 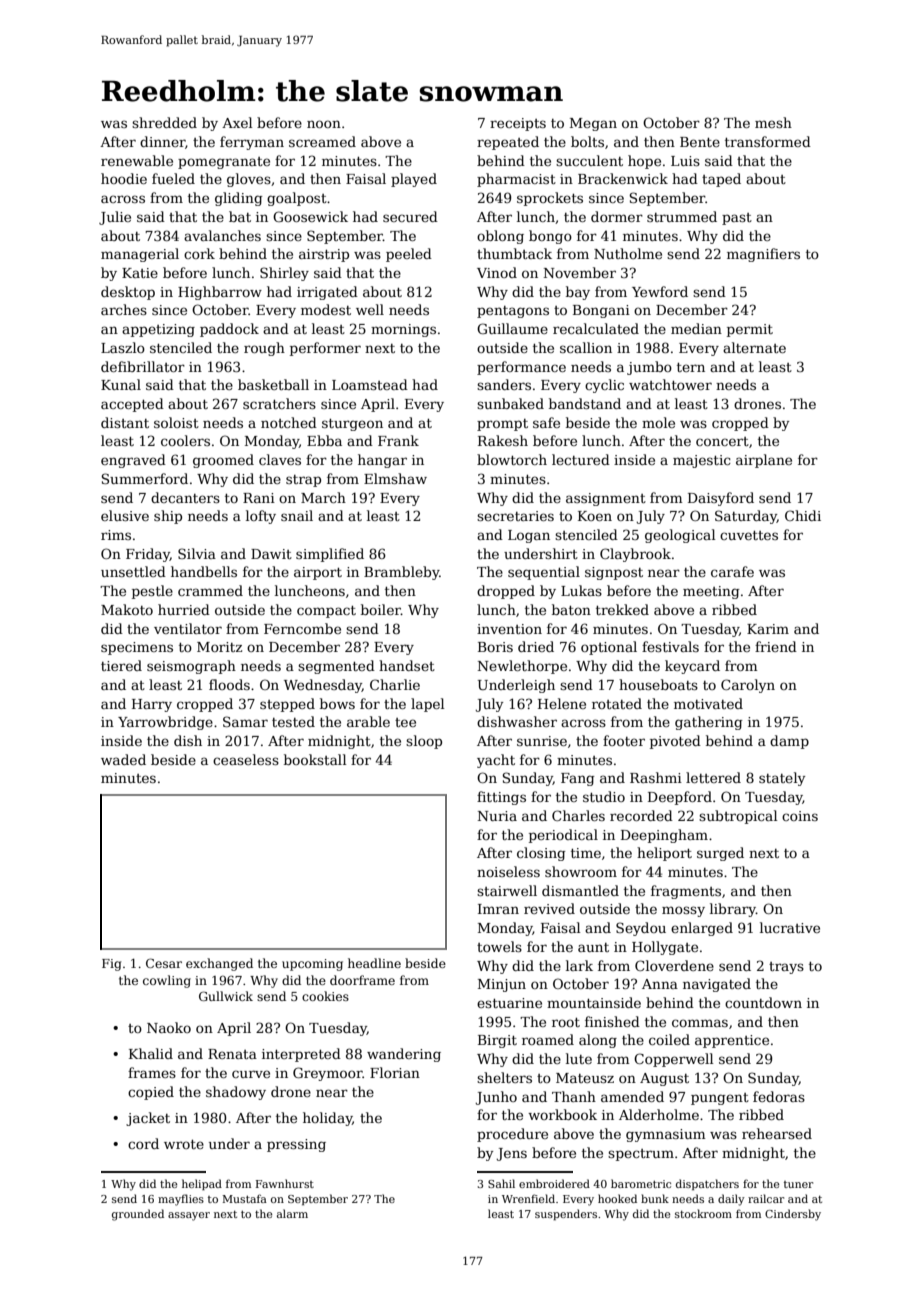 I want to click on receipts, so click(x=518, y=124).
